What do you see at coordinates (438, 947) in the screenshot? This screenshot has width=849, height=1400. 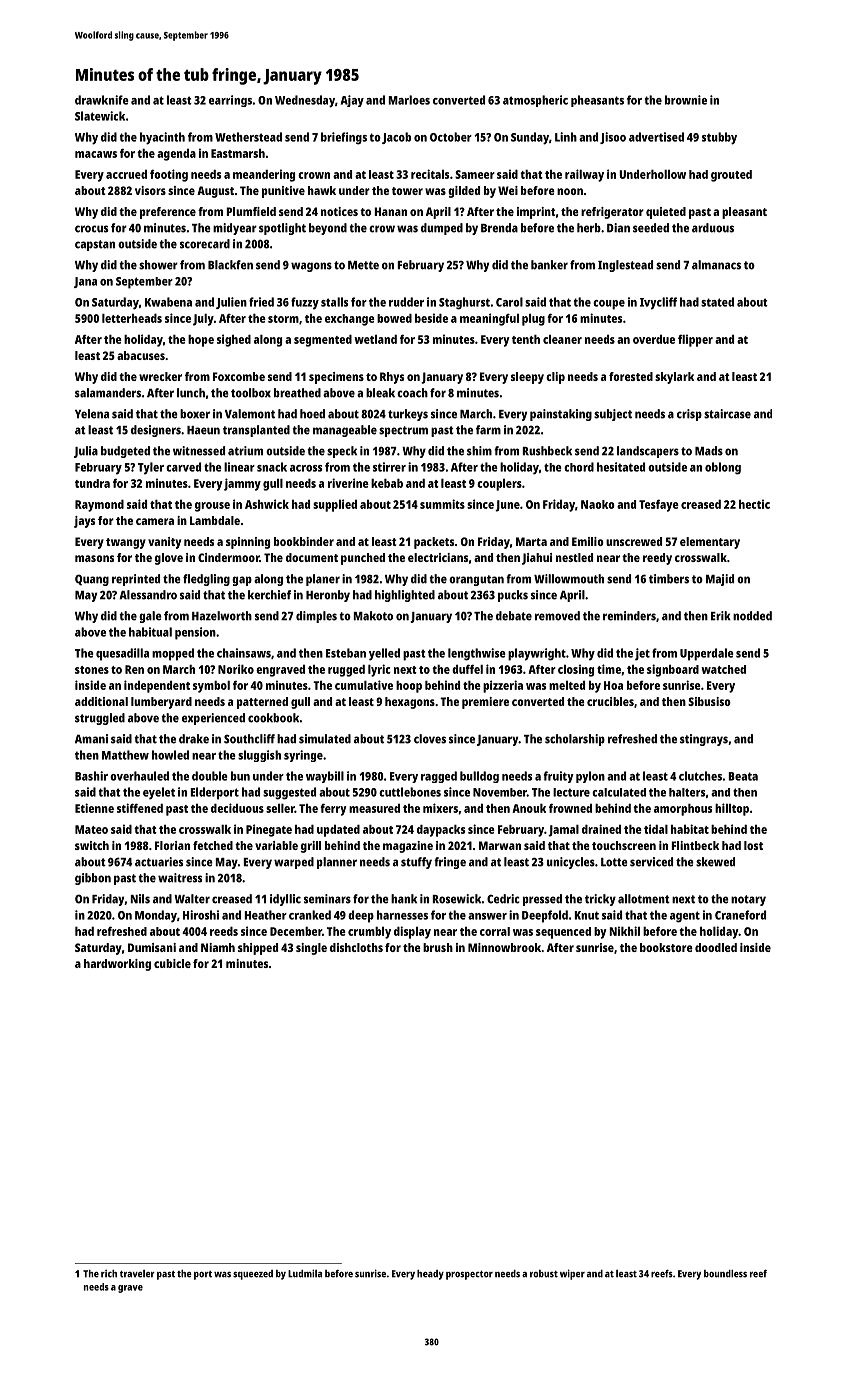 I see `brush` at bounding box center [438, 947].
